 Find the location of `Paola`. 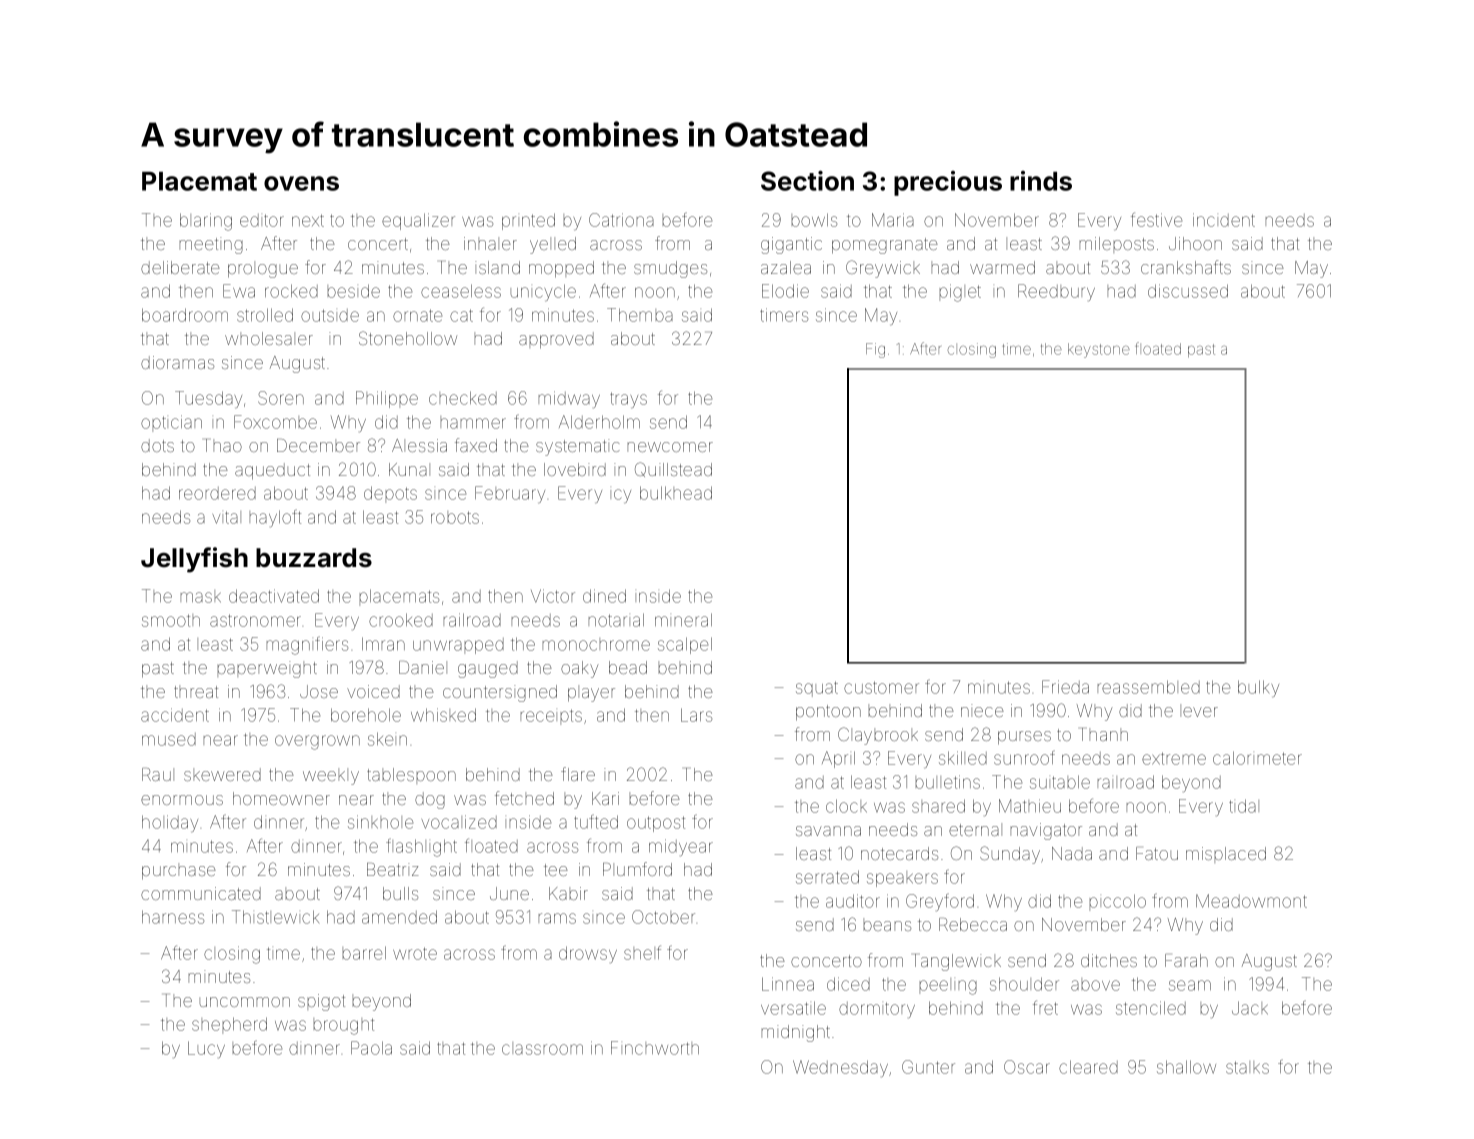

Paola is located at coordinates (371, 1048).
